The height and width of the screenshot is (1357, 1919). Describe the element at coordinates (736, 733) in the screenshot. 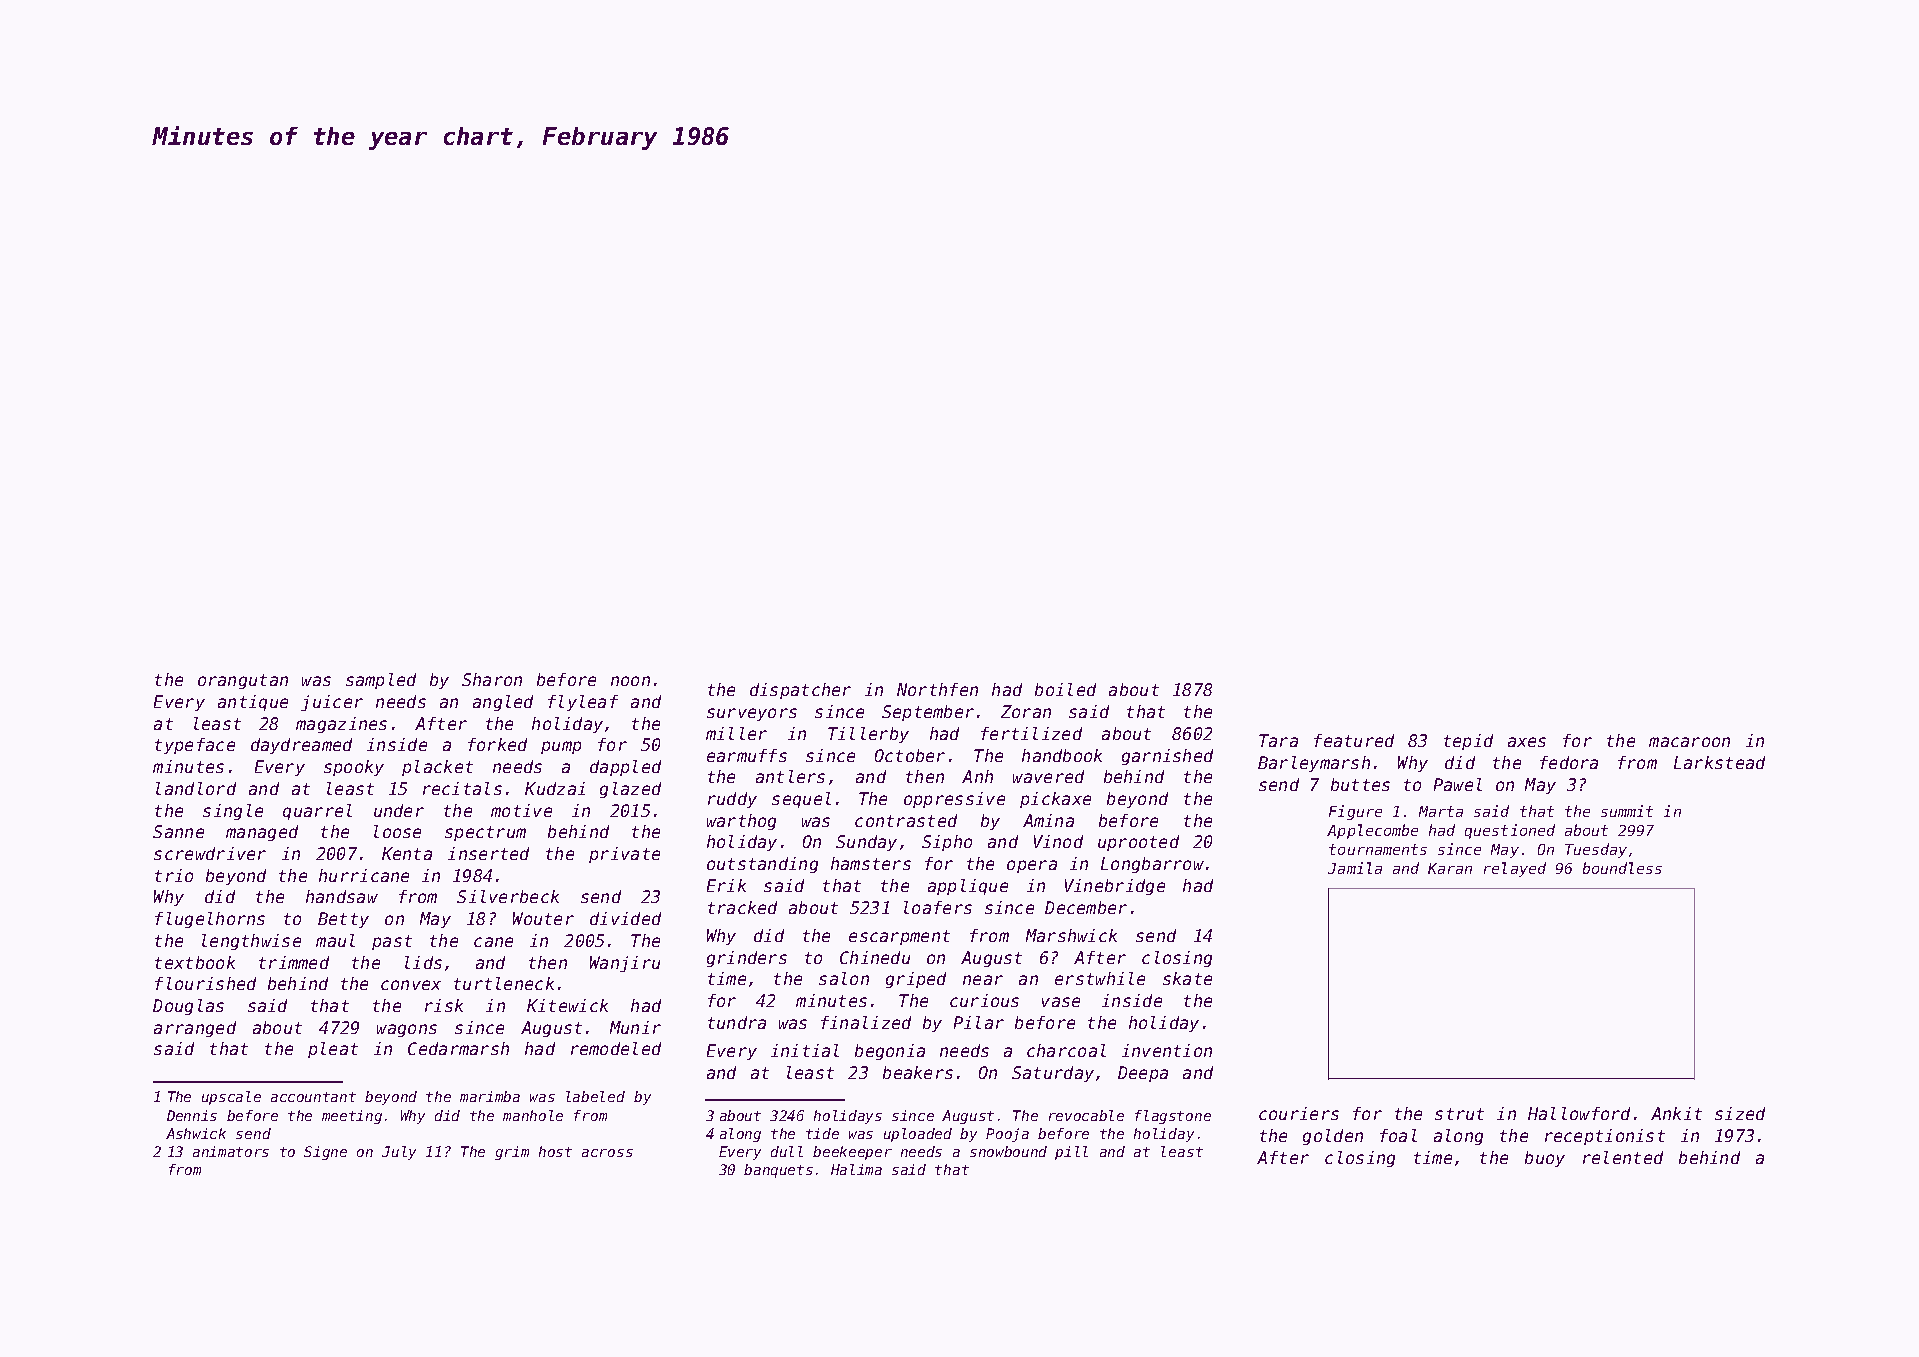

I see `miller` at that location.
